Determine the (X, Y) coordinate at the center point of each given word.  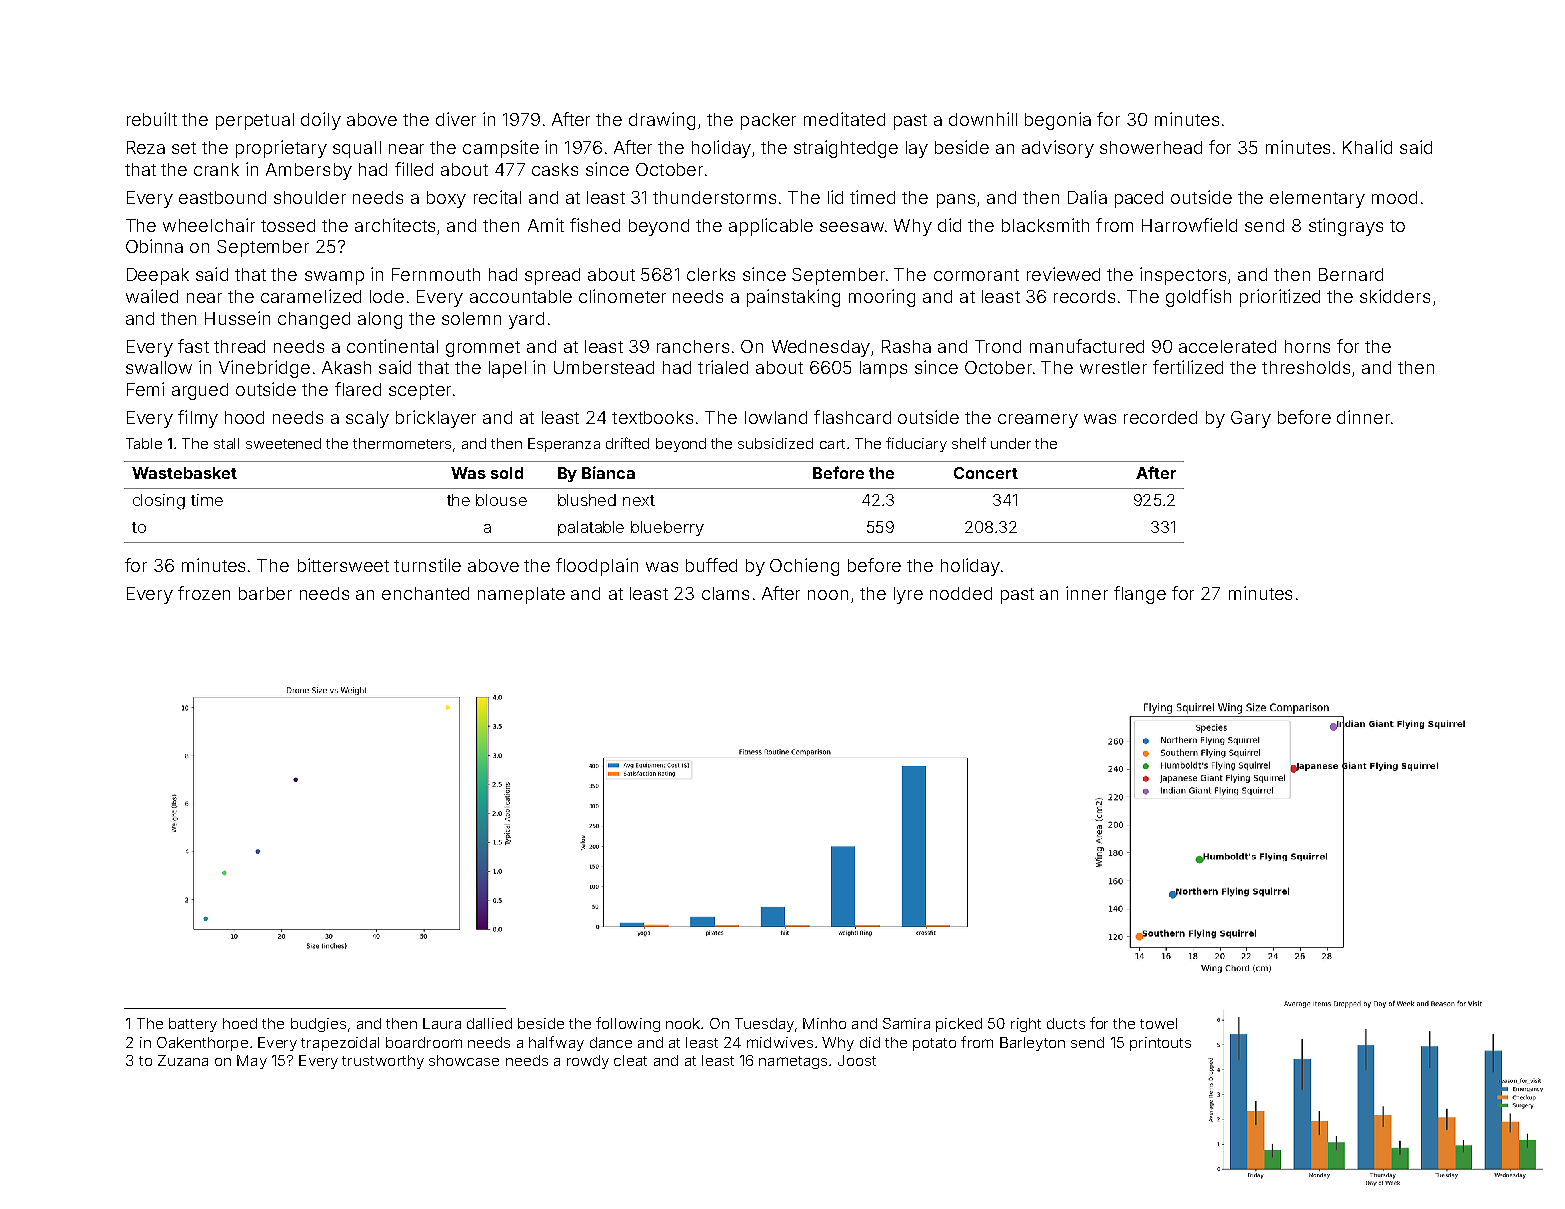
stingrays (1346, 227)
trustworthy (383, 1062)
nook (683, 1023)
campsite (501, 149)
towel (1158, 1023)
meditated (844, 119)
